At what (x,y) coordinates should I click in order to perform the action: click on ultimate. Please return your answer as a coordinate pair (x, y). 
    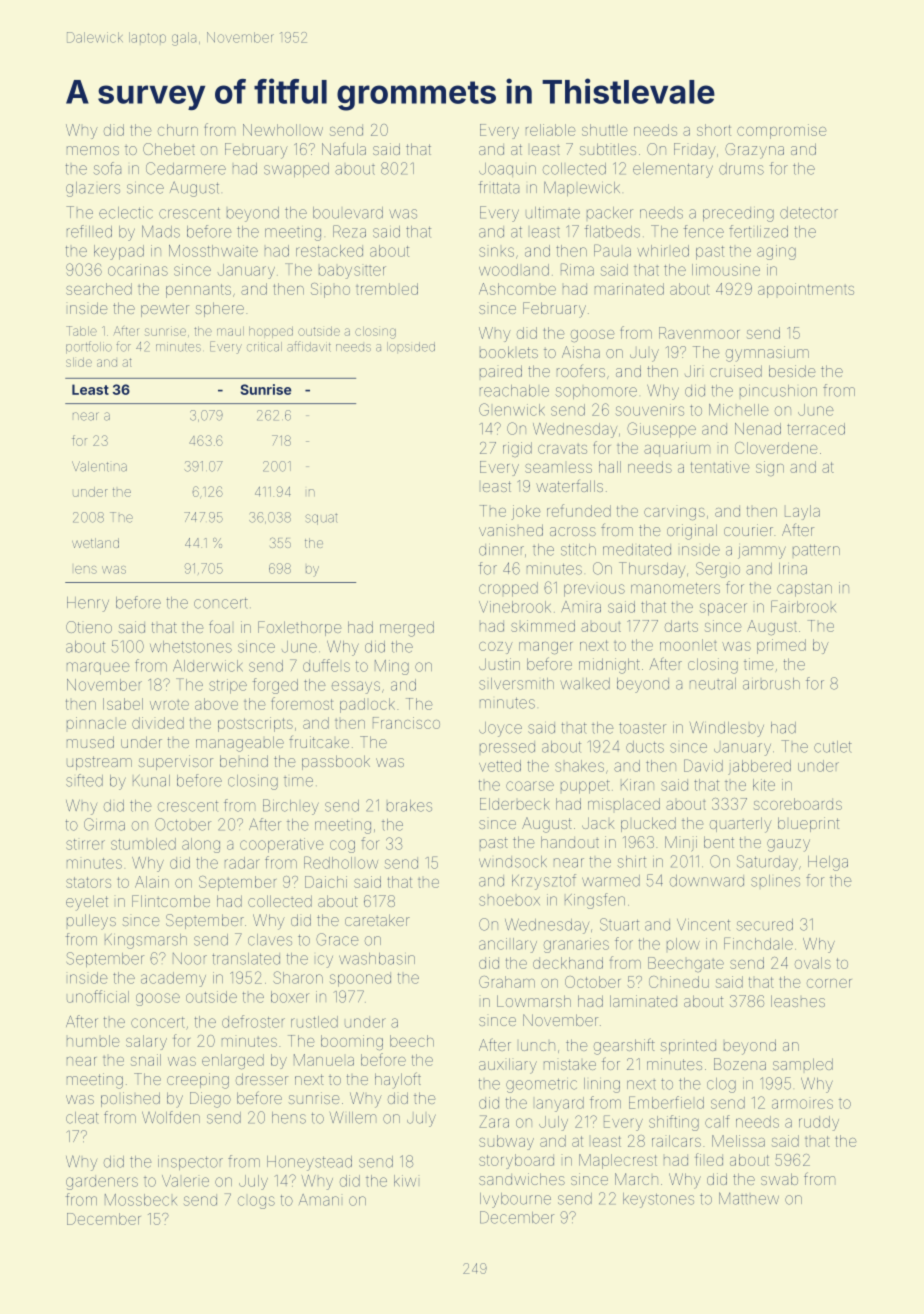
    Looking at the image, I should click on (553, 213).
